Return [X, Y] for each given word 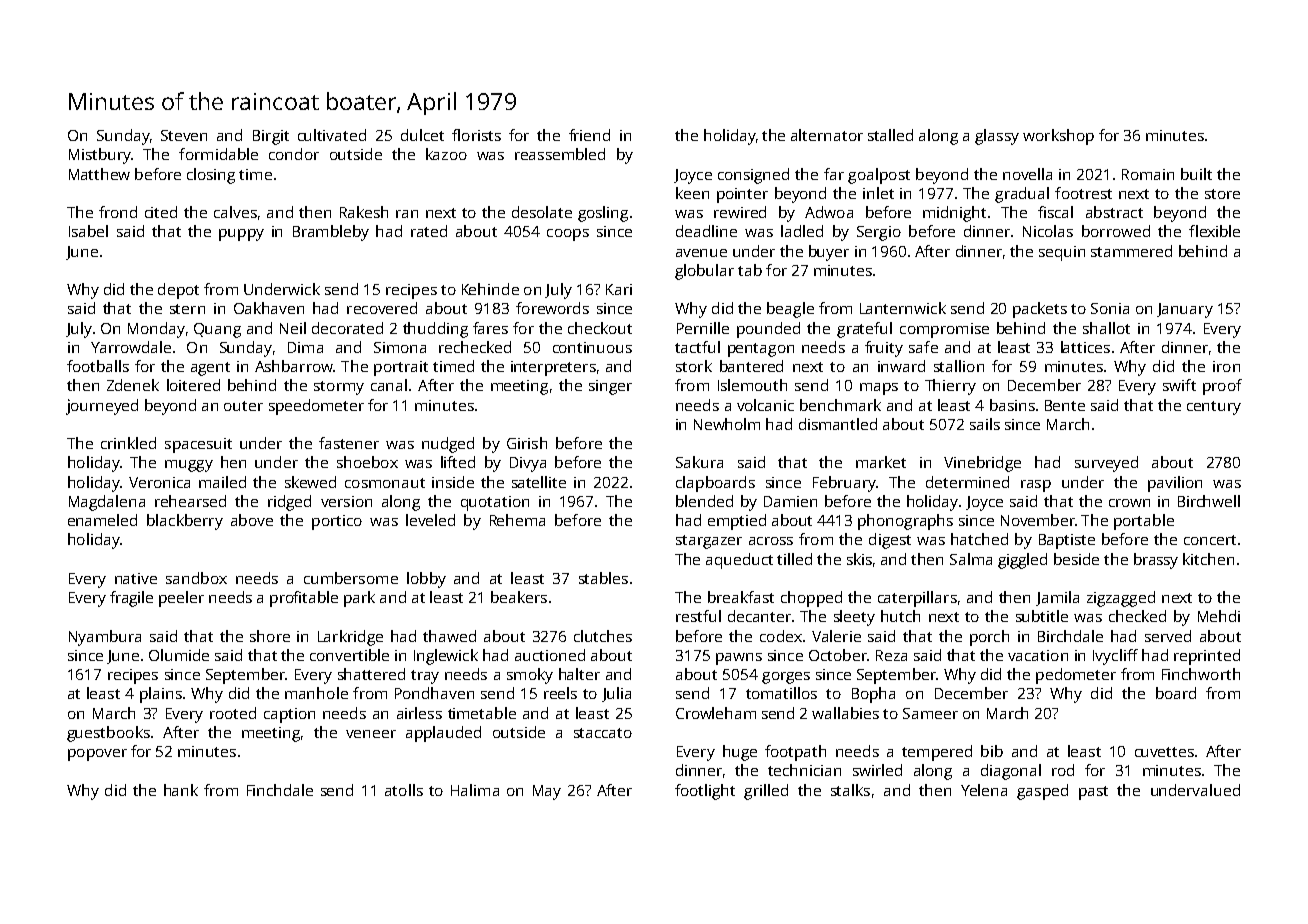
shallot [1106, 328]
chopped [811, 599]
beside [1076, 559]
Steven [184, 135]
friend [589, 135]
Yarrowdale [131, 347]
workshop [1058, 137]
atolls [404, 790]
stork [694, 366]
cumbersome [351, 578]
